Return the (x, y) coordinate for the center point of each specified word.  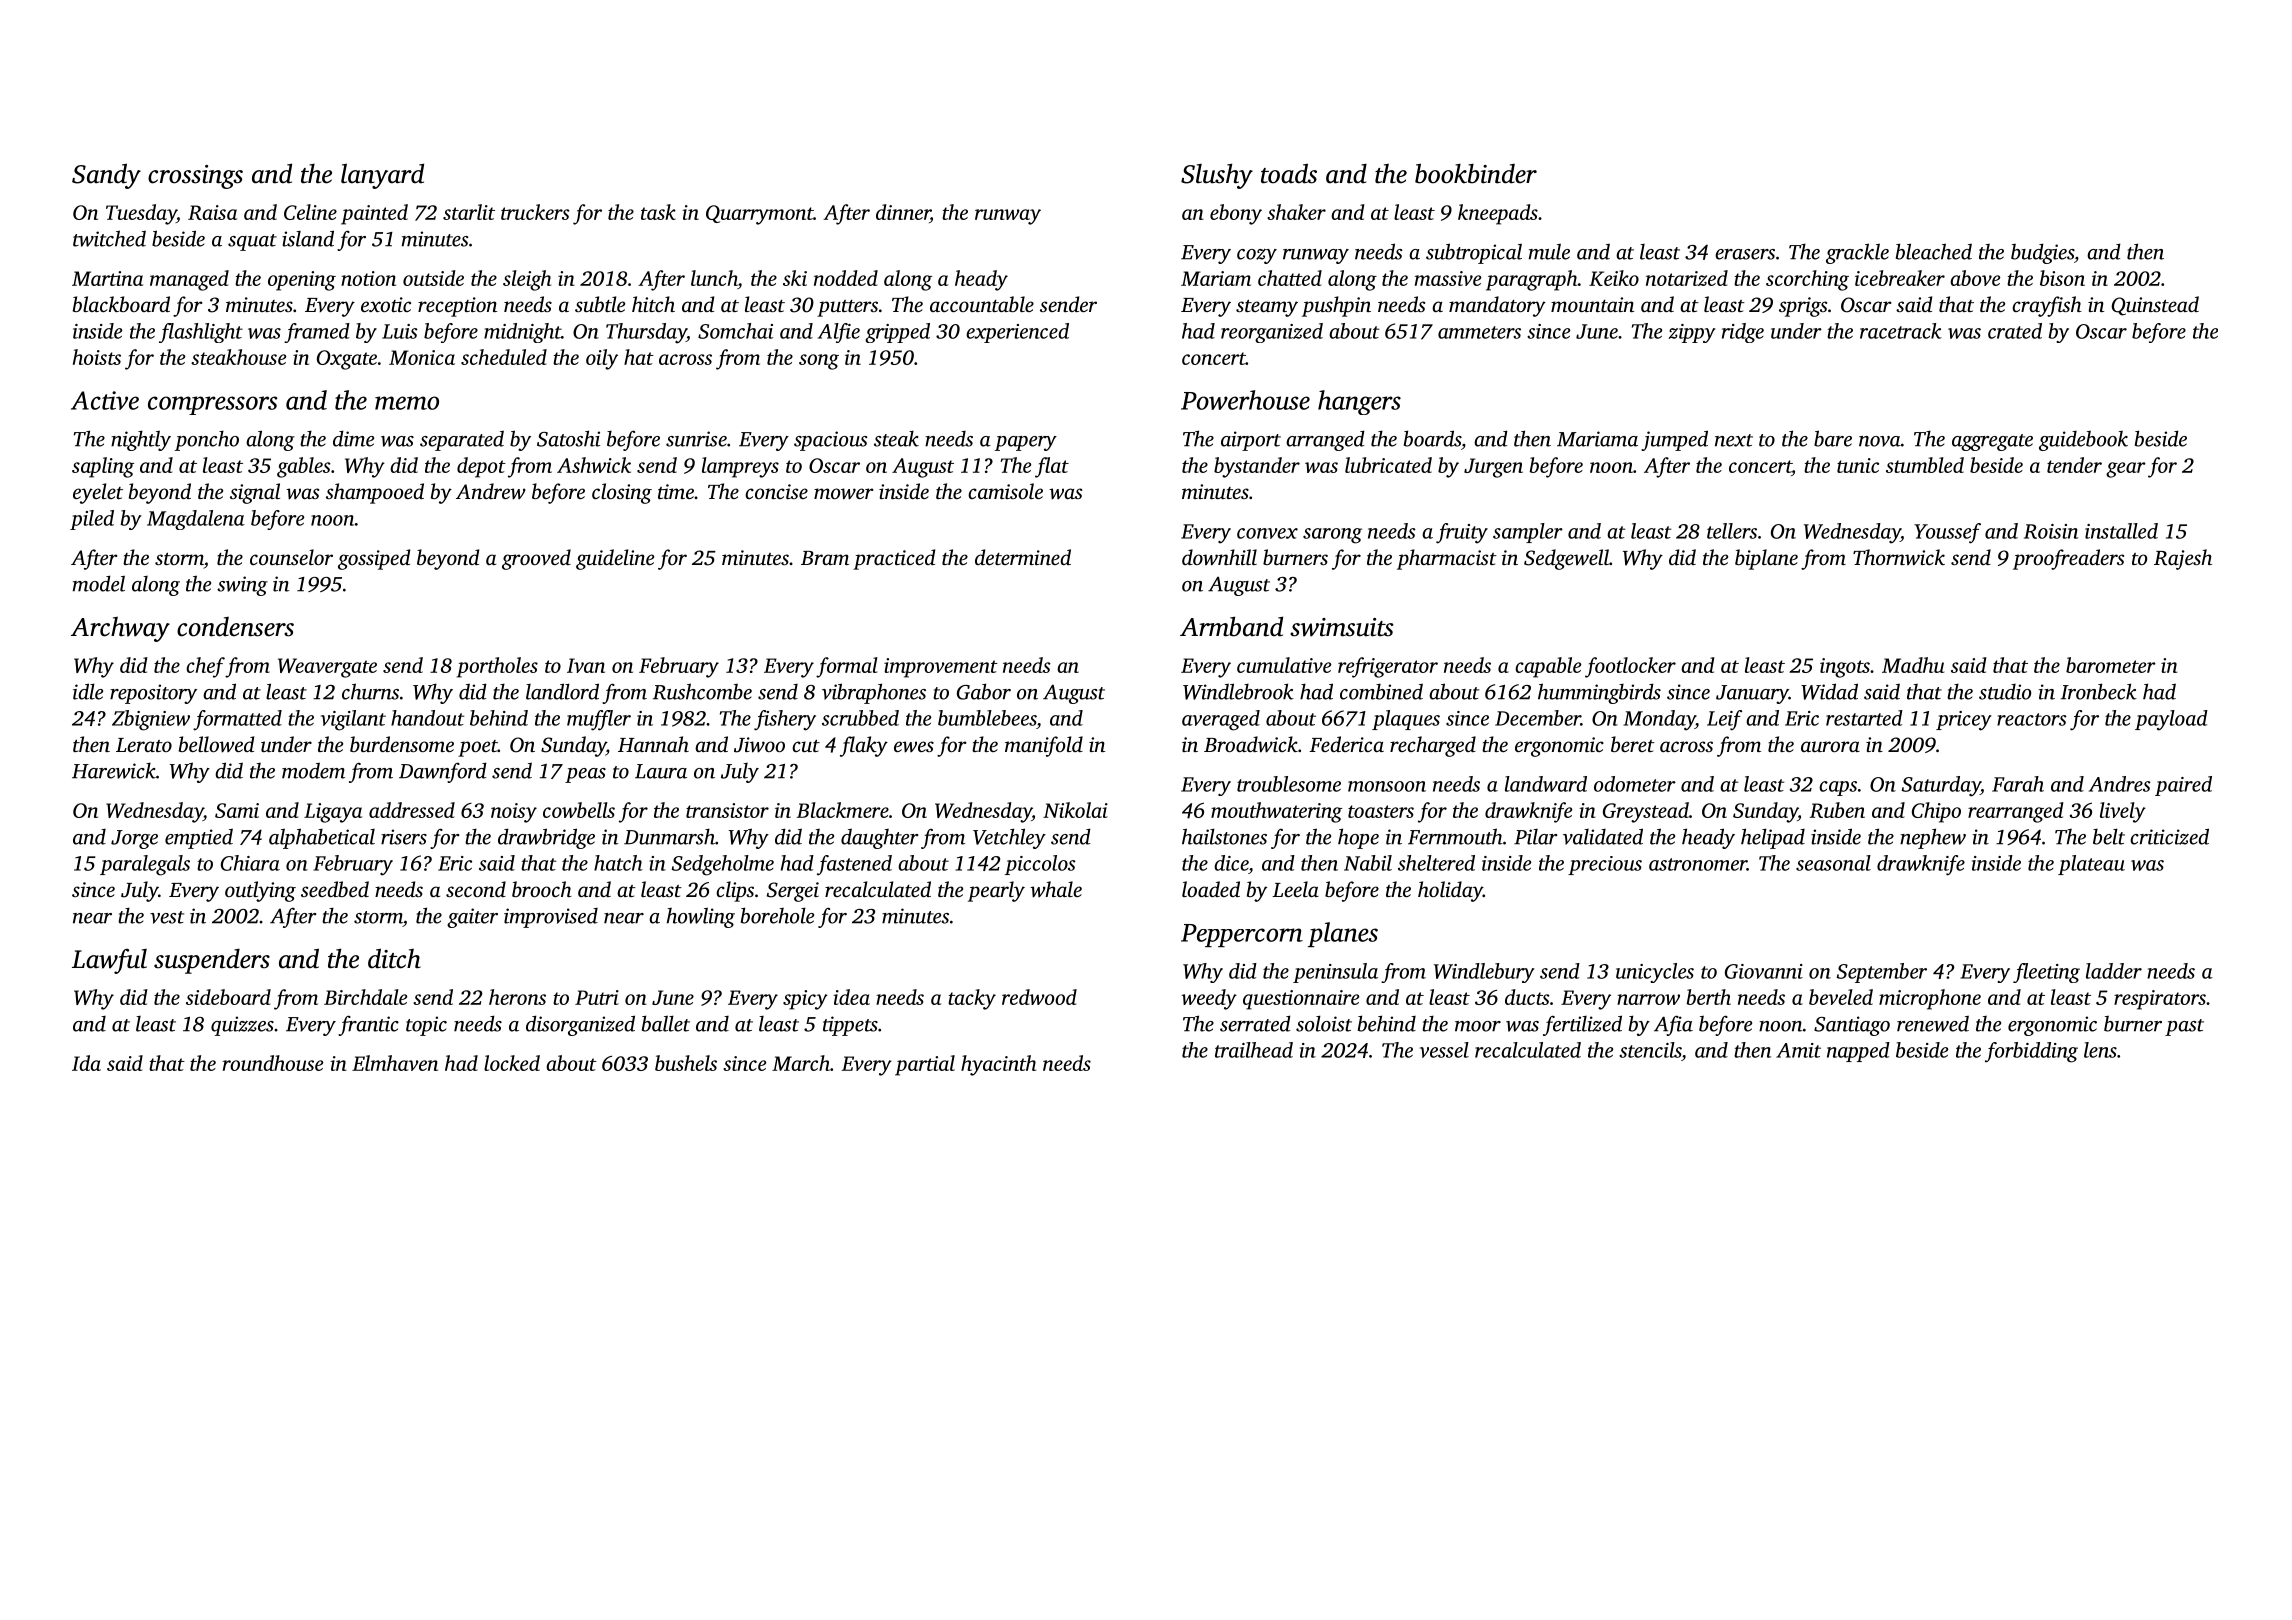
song (819, 362)
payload (2171, 720)
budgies (2042, 253)
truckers (535, 212)
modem (313, 770)
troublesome (1289, 784)
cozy (1257, 256)
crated (2015, 331)
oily (602, 359)
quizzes (242, 1026)
